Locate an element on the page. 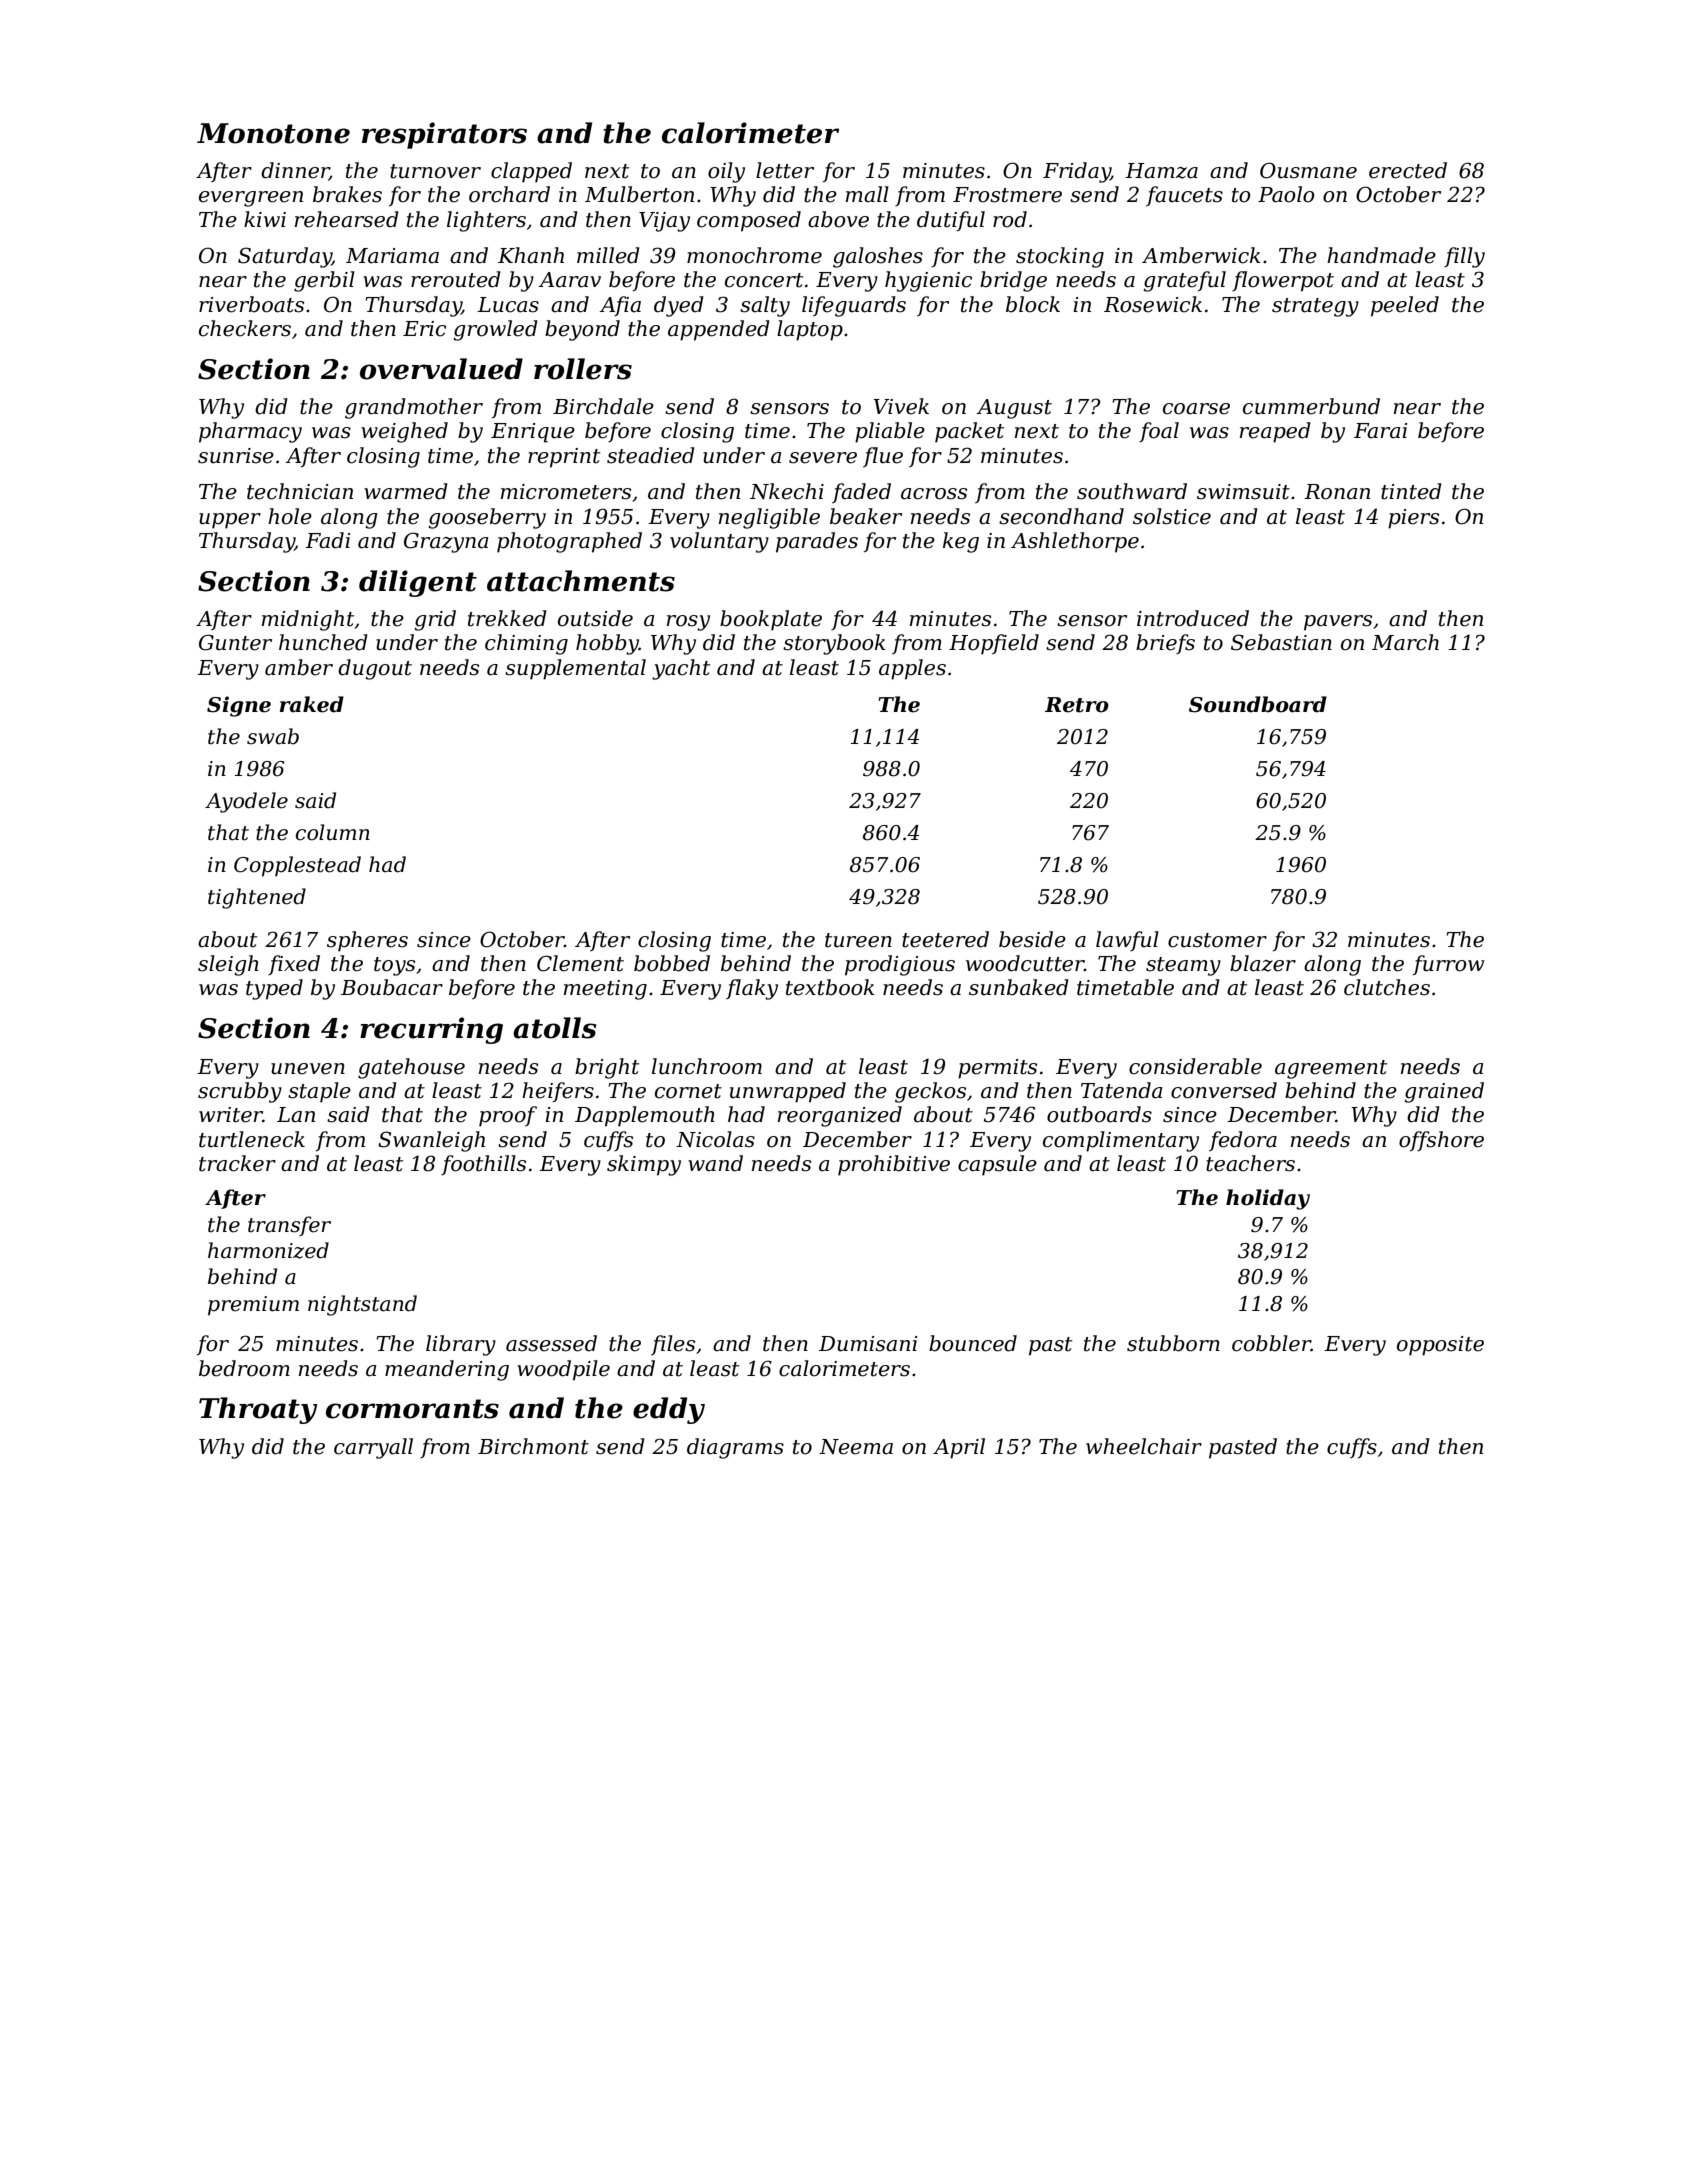 The image size is (1683, 2178). Gunter is located at coordinates (235, 642).
